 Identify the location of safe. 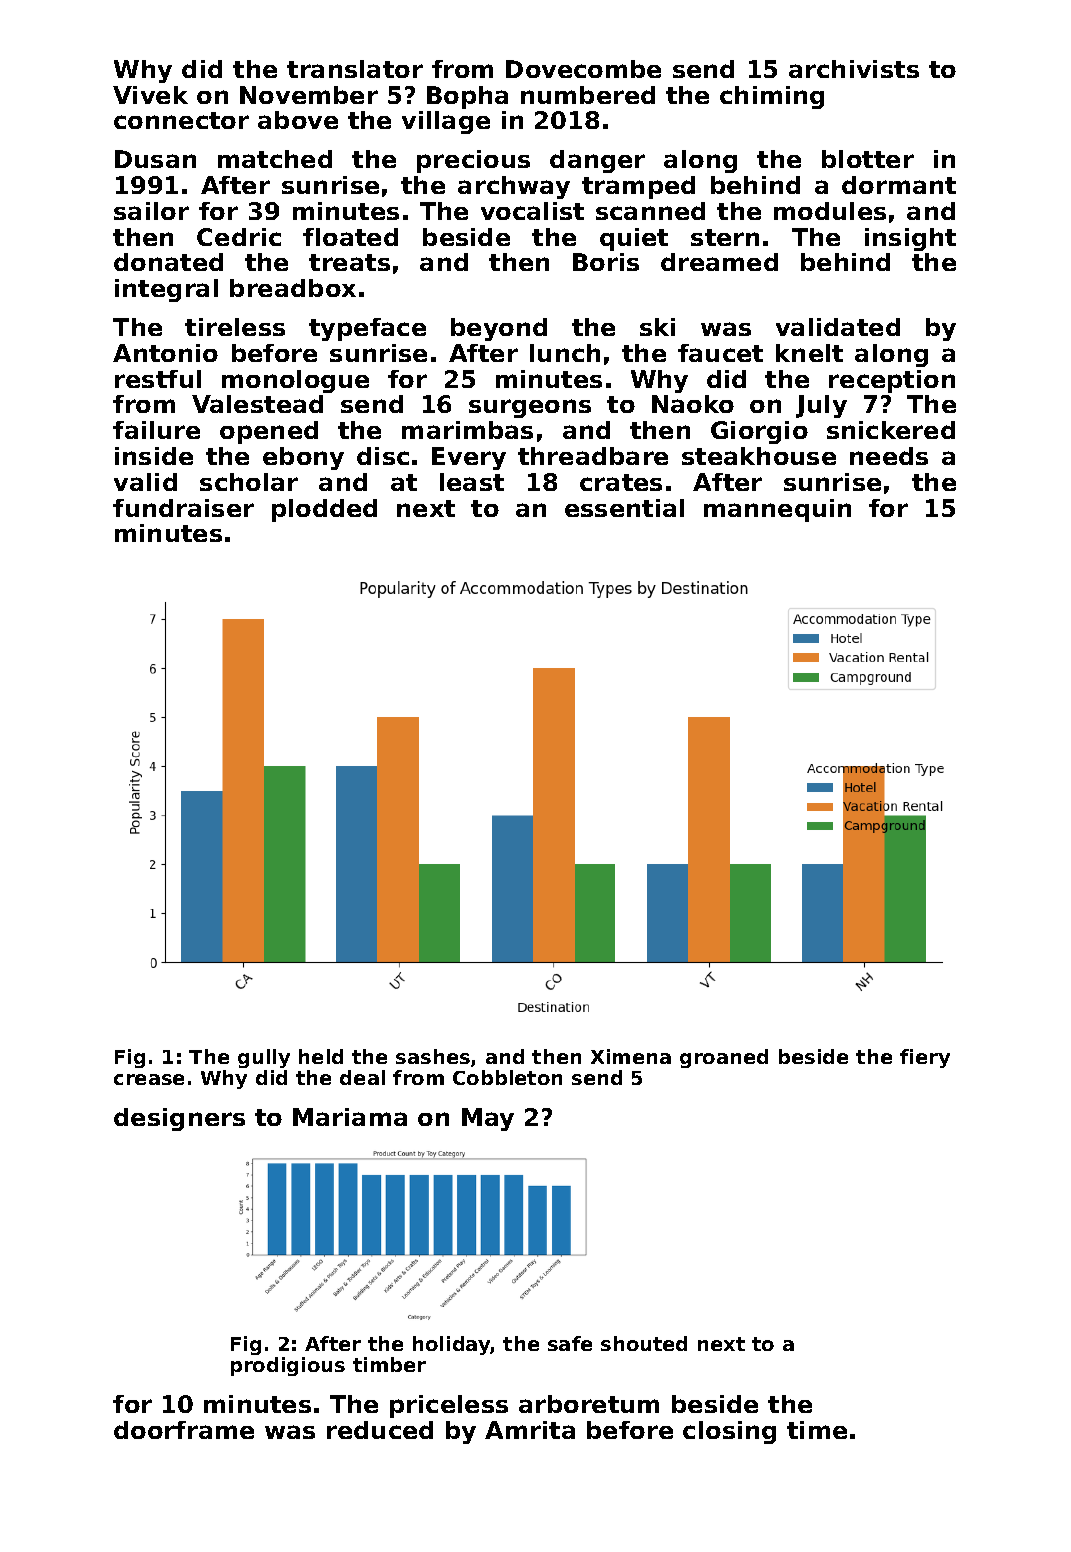
(570, 1343).
